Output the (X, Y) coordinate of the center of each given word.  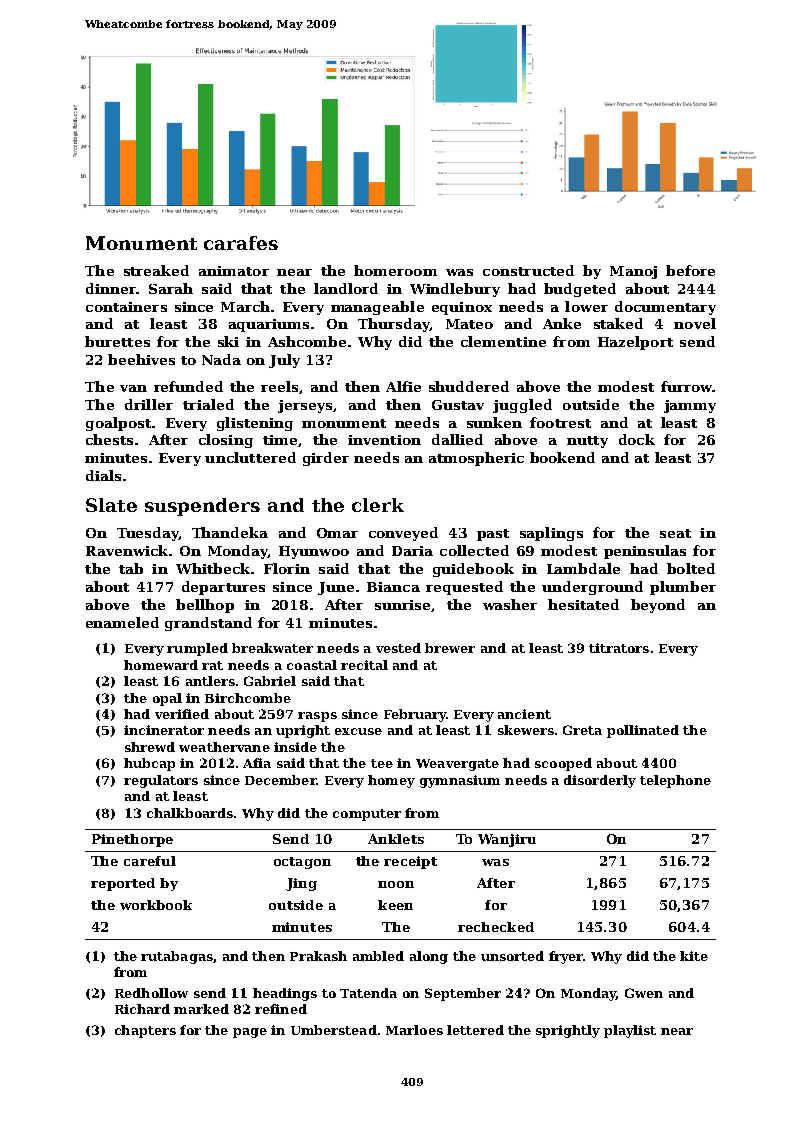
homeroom (395, 270)
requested (464, 588)
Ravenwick (127, 550)
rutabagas (177, 957)
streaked (156, 270)
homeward (161, 665)
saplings (551, 534)
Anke (562, 323)
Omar (337, 533)
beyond (658, 606)
